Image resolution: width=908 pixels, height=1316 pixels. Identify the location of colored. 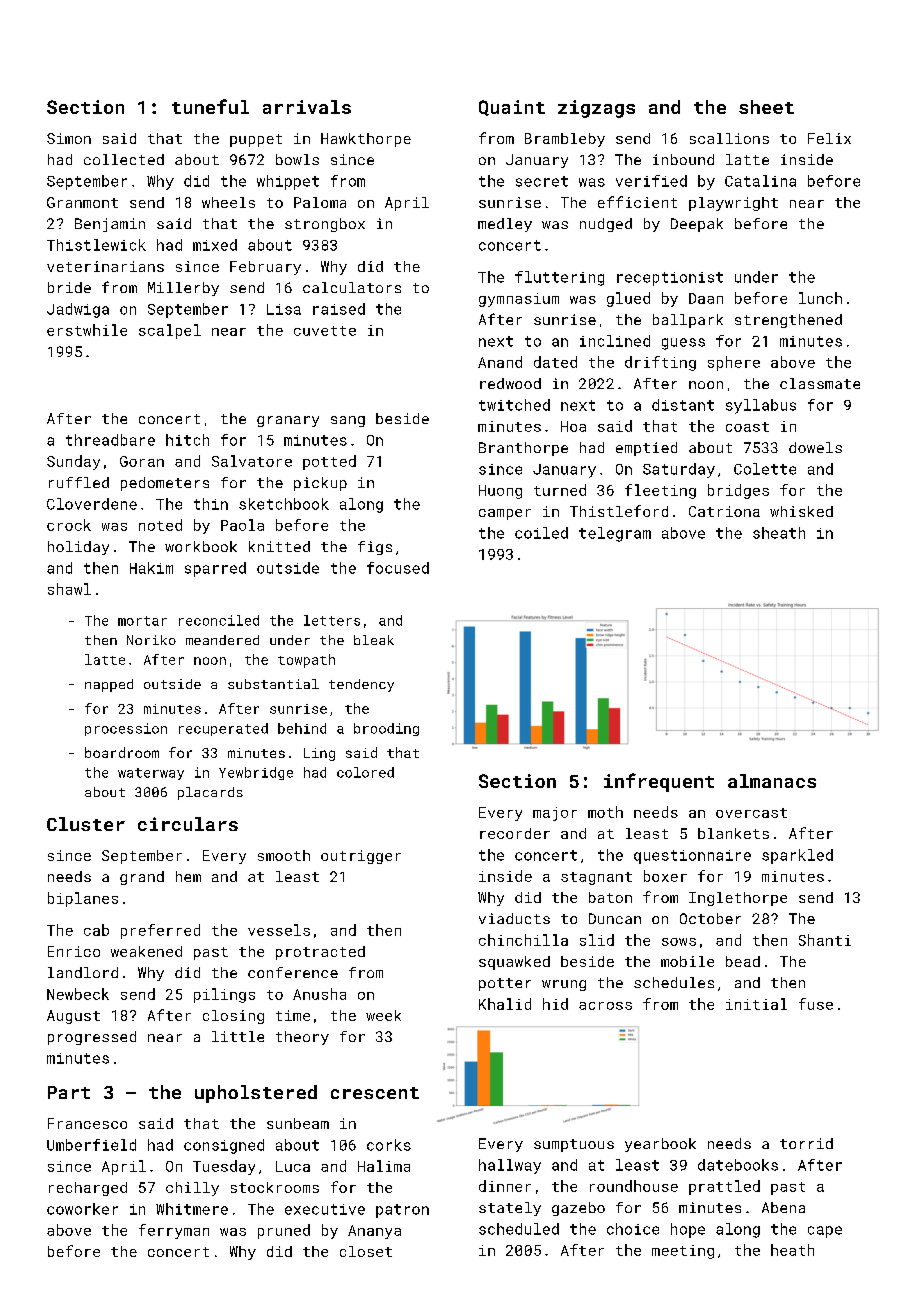
(365, 772).
